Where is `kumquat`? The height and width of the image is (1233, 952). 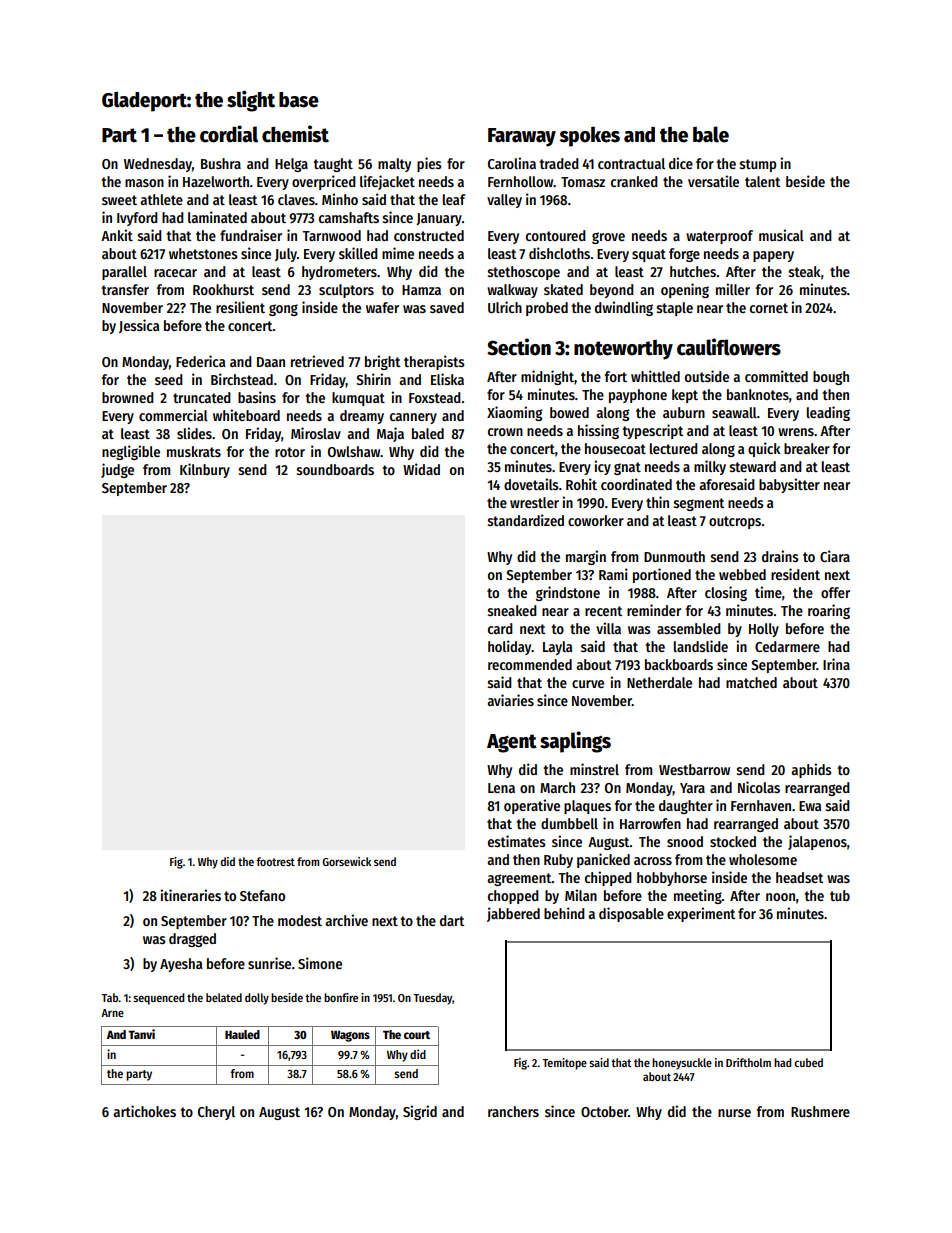
kumquat is located at coordinates (358, 399).
